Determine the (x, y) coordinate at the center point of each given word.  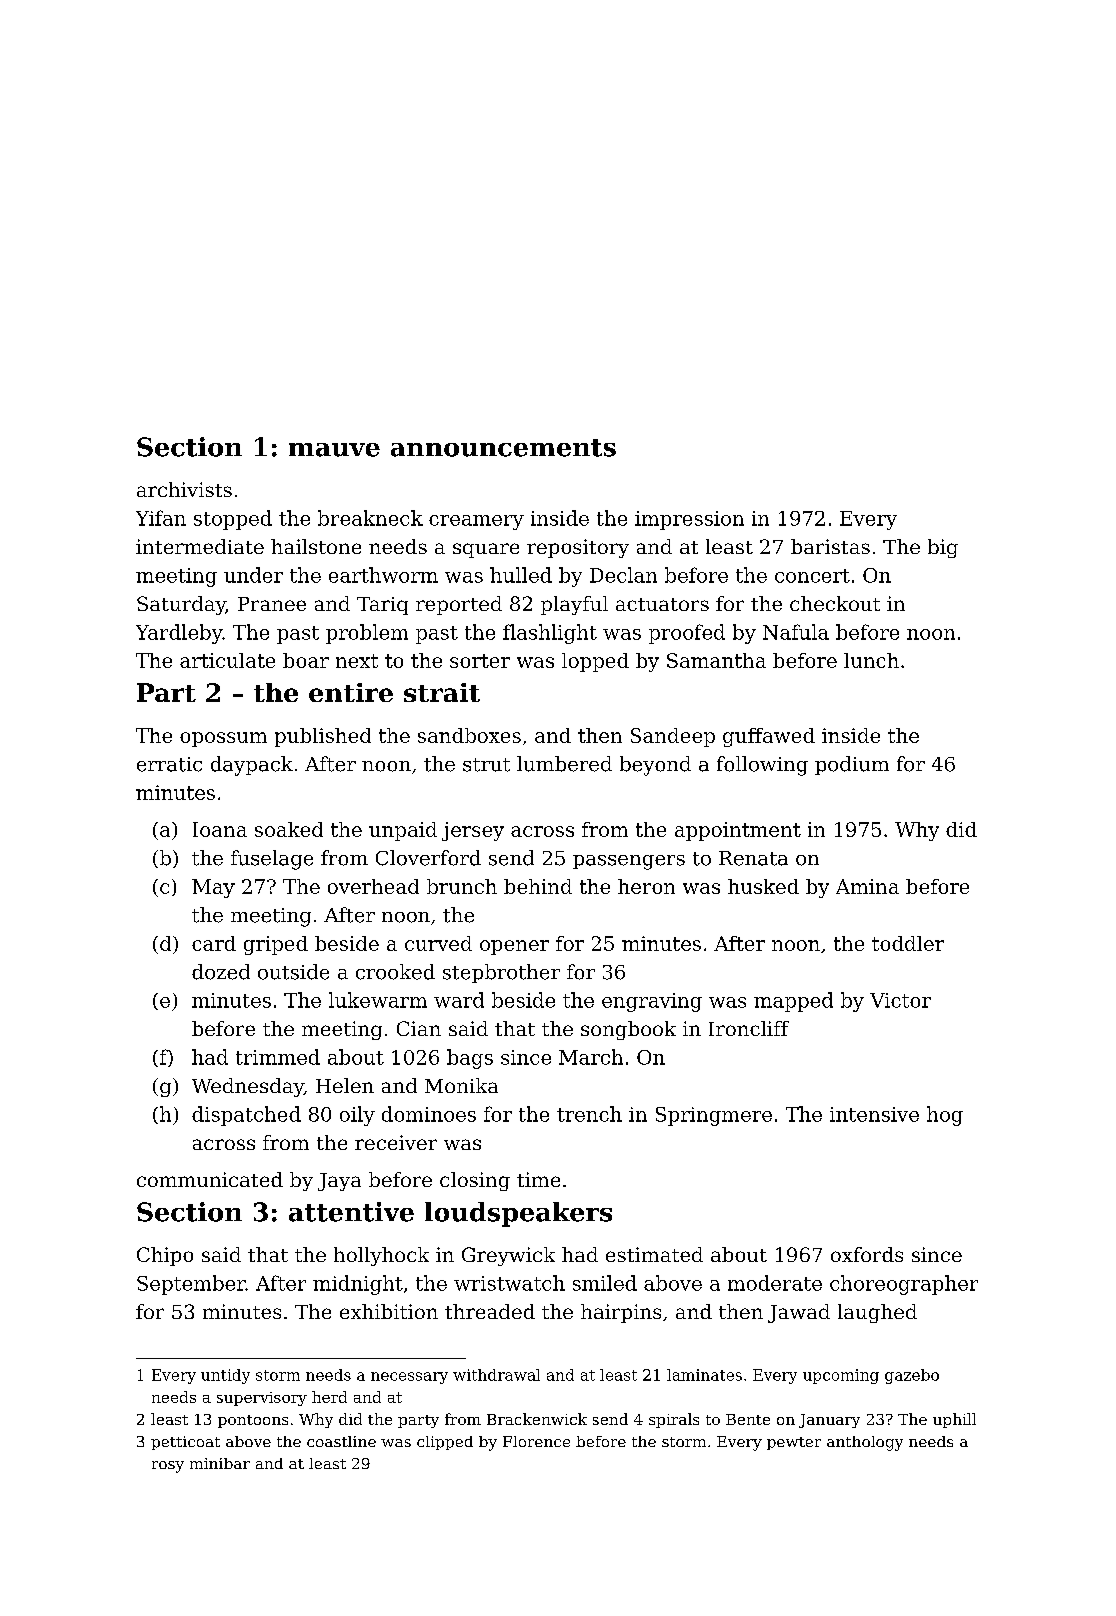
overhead (373, 886)
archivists (184, 489)
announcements (503, 448)
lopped (595, 662)
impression (689, 520)
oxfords (867, 1254)
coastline (341, 1441)
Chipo (165, 1256)
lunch (871, 660)
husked (763, 886)
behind (538, 886)
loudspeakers (518, 1214)
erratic (169, 764)
